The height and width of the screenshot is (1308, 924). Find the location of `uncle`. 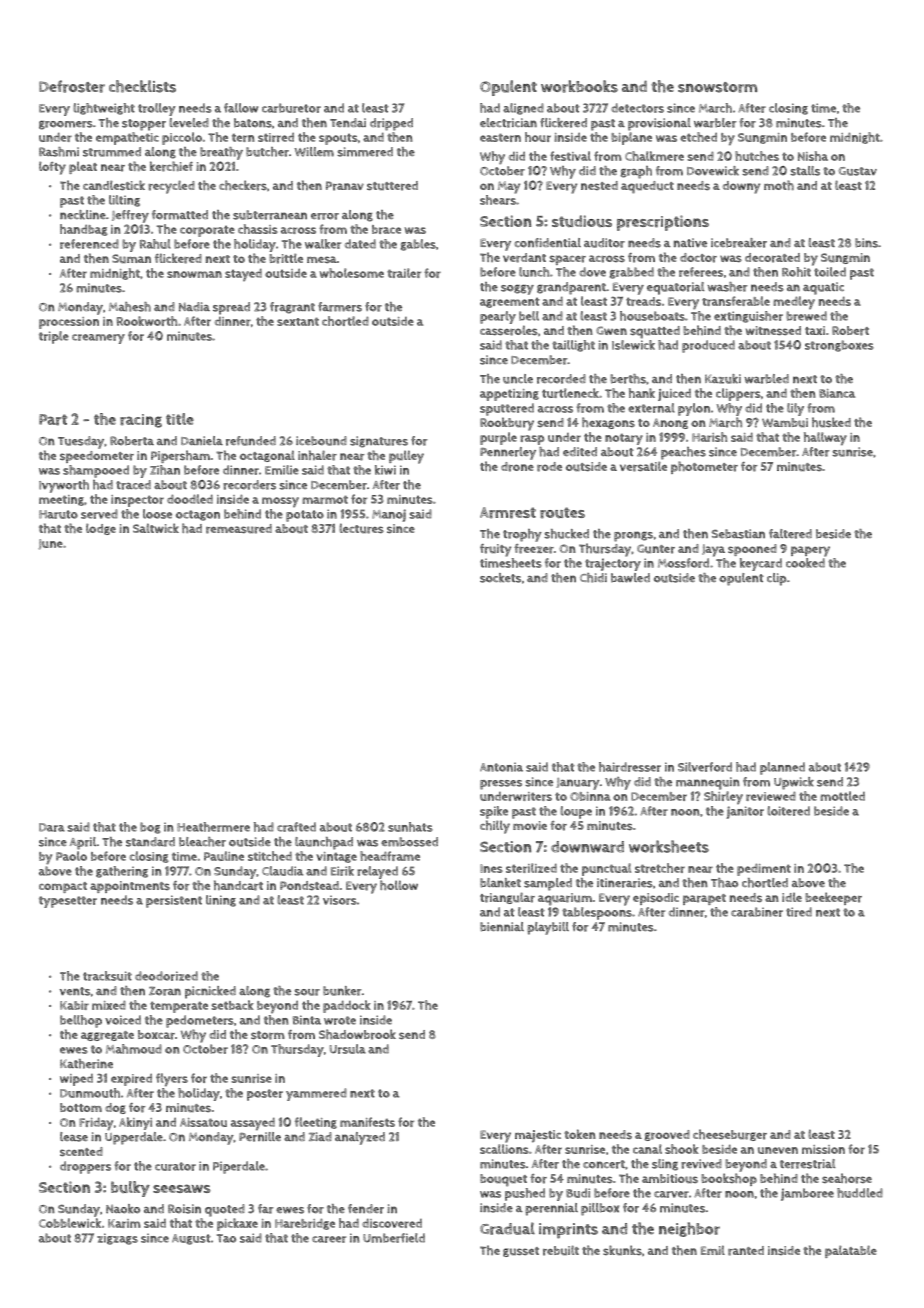

uncle is located at coordinates (518, 379).
